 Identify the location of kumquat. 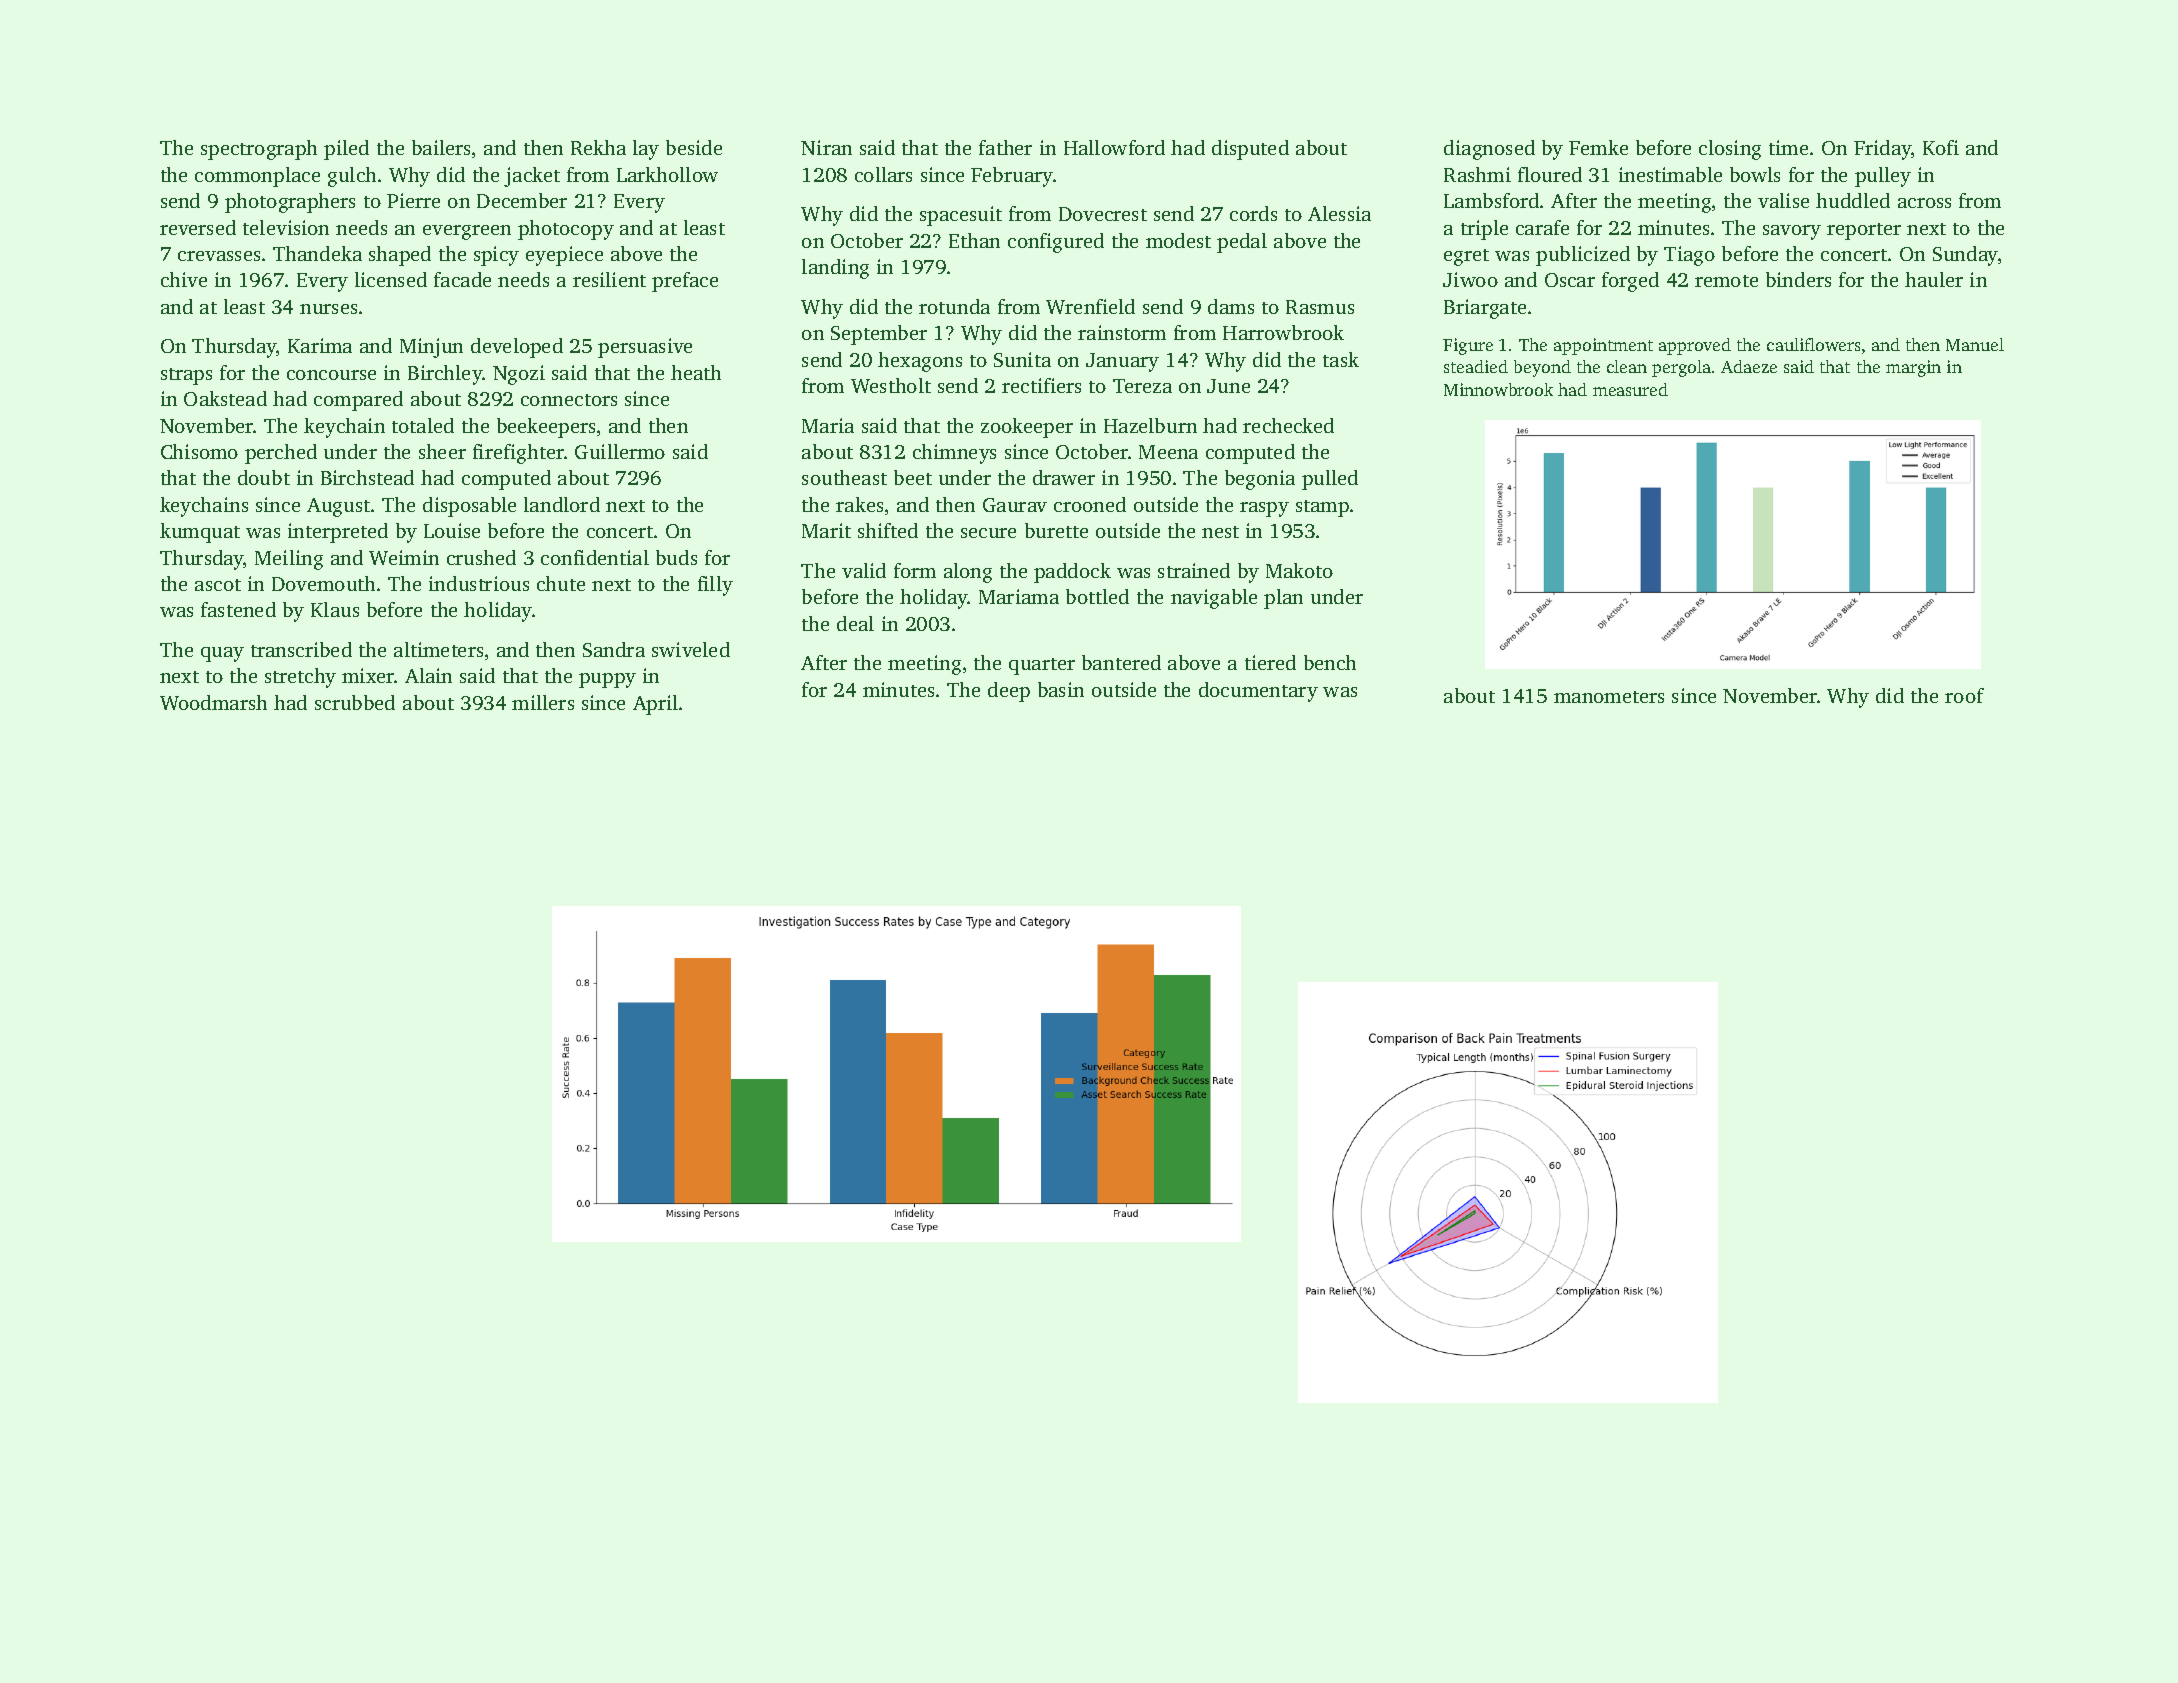
(200, 533).
